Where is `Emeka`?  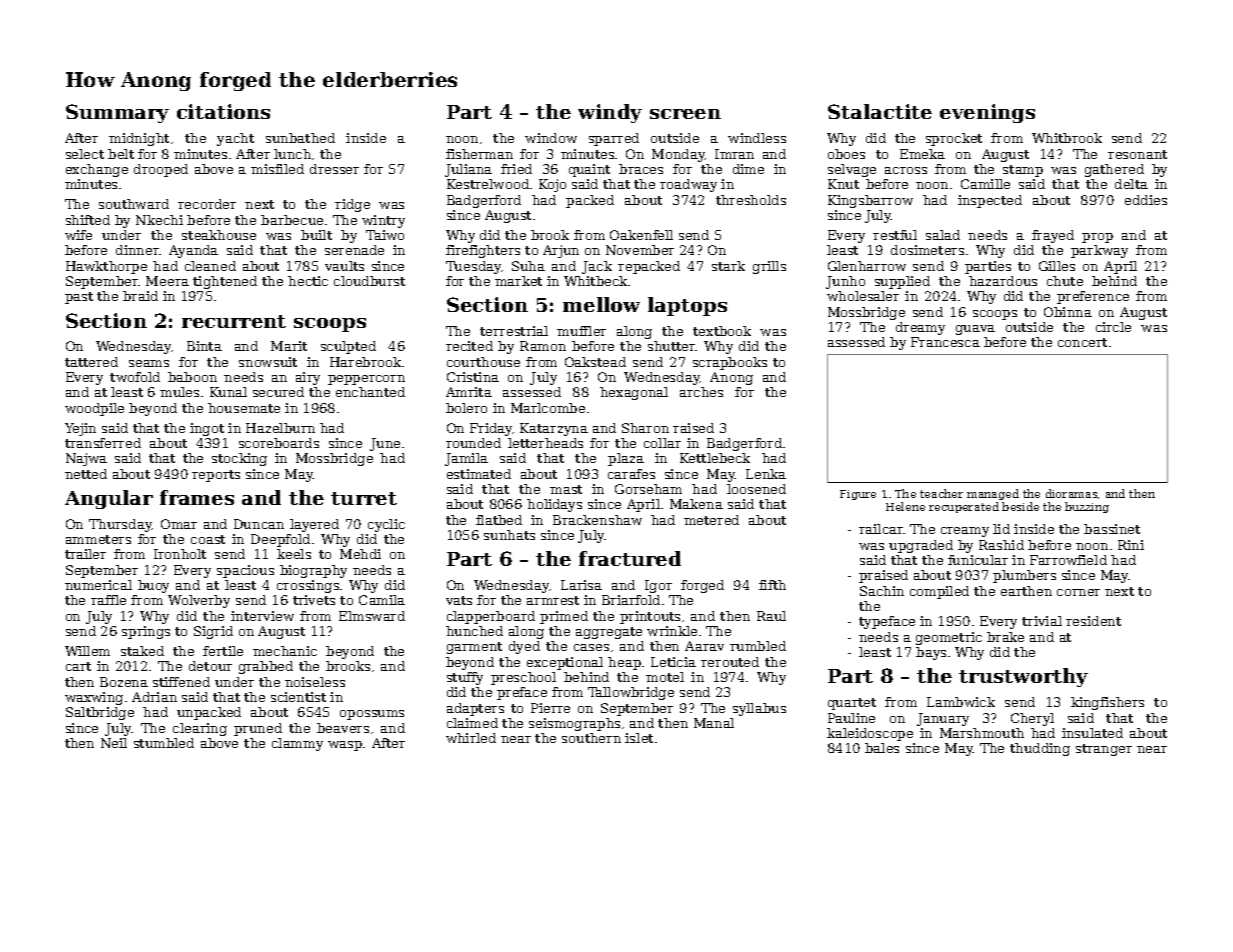
Emeka is located at coordinates (922, 154).
